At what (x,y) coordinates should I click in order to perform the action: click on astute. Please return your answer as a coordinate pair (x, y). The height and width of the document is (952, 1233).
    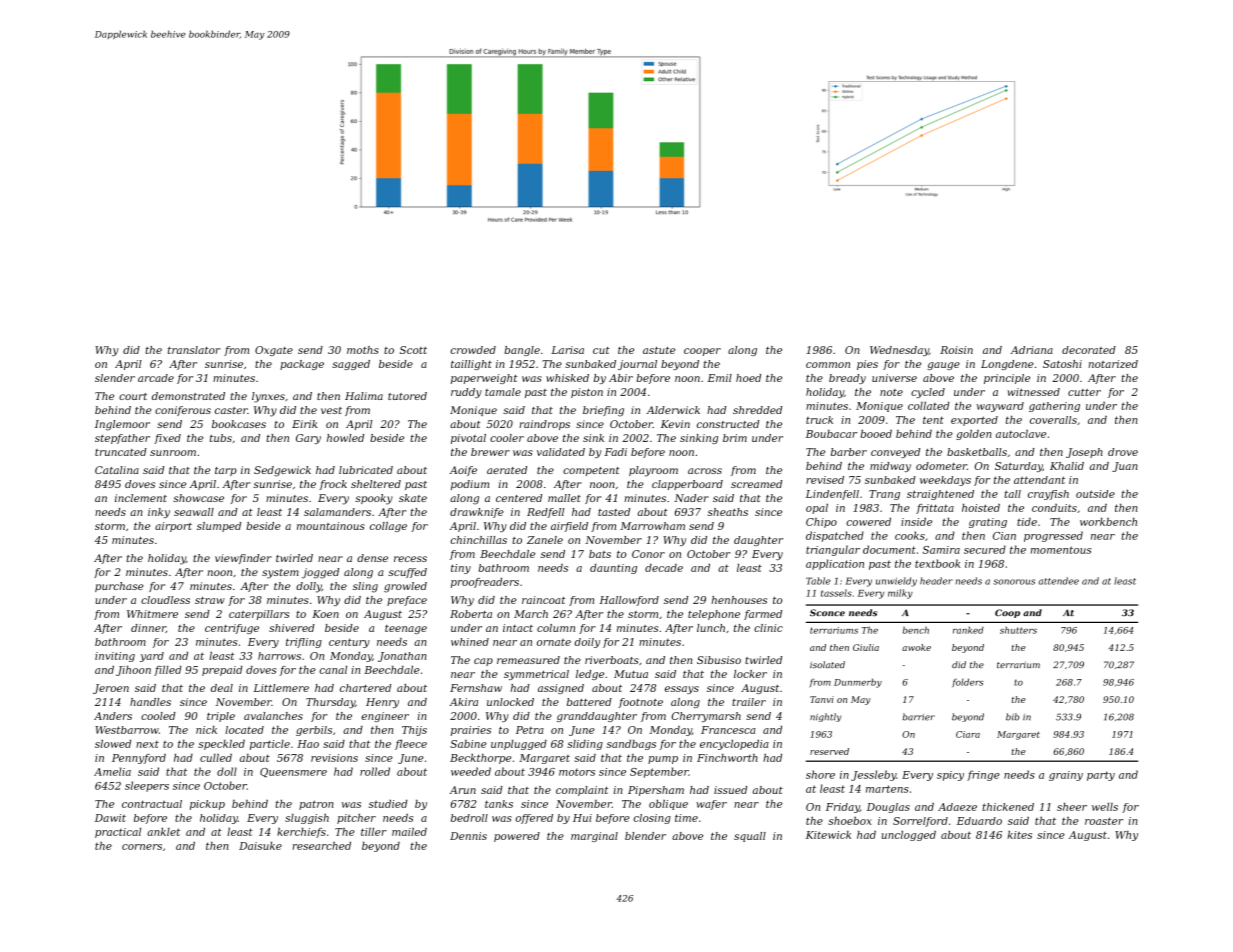
    Looking at the image, I should click on (659, 350).
